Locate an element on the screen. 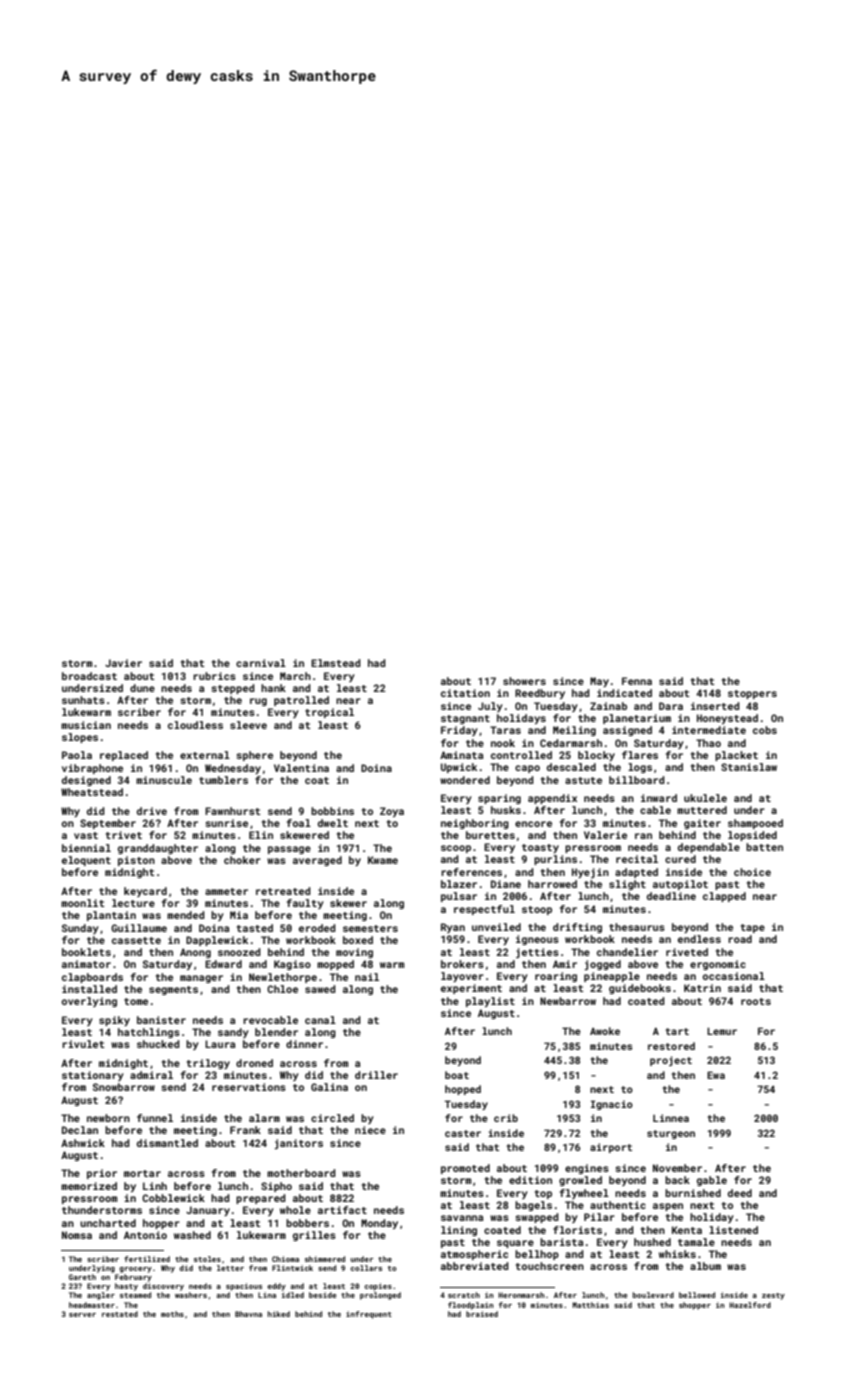 Image resolution: width=849 pixels, height=1400 pixels. July is located at coordinates (490, 707).
